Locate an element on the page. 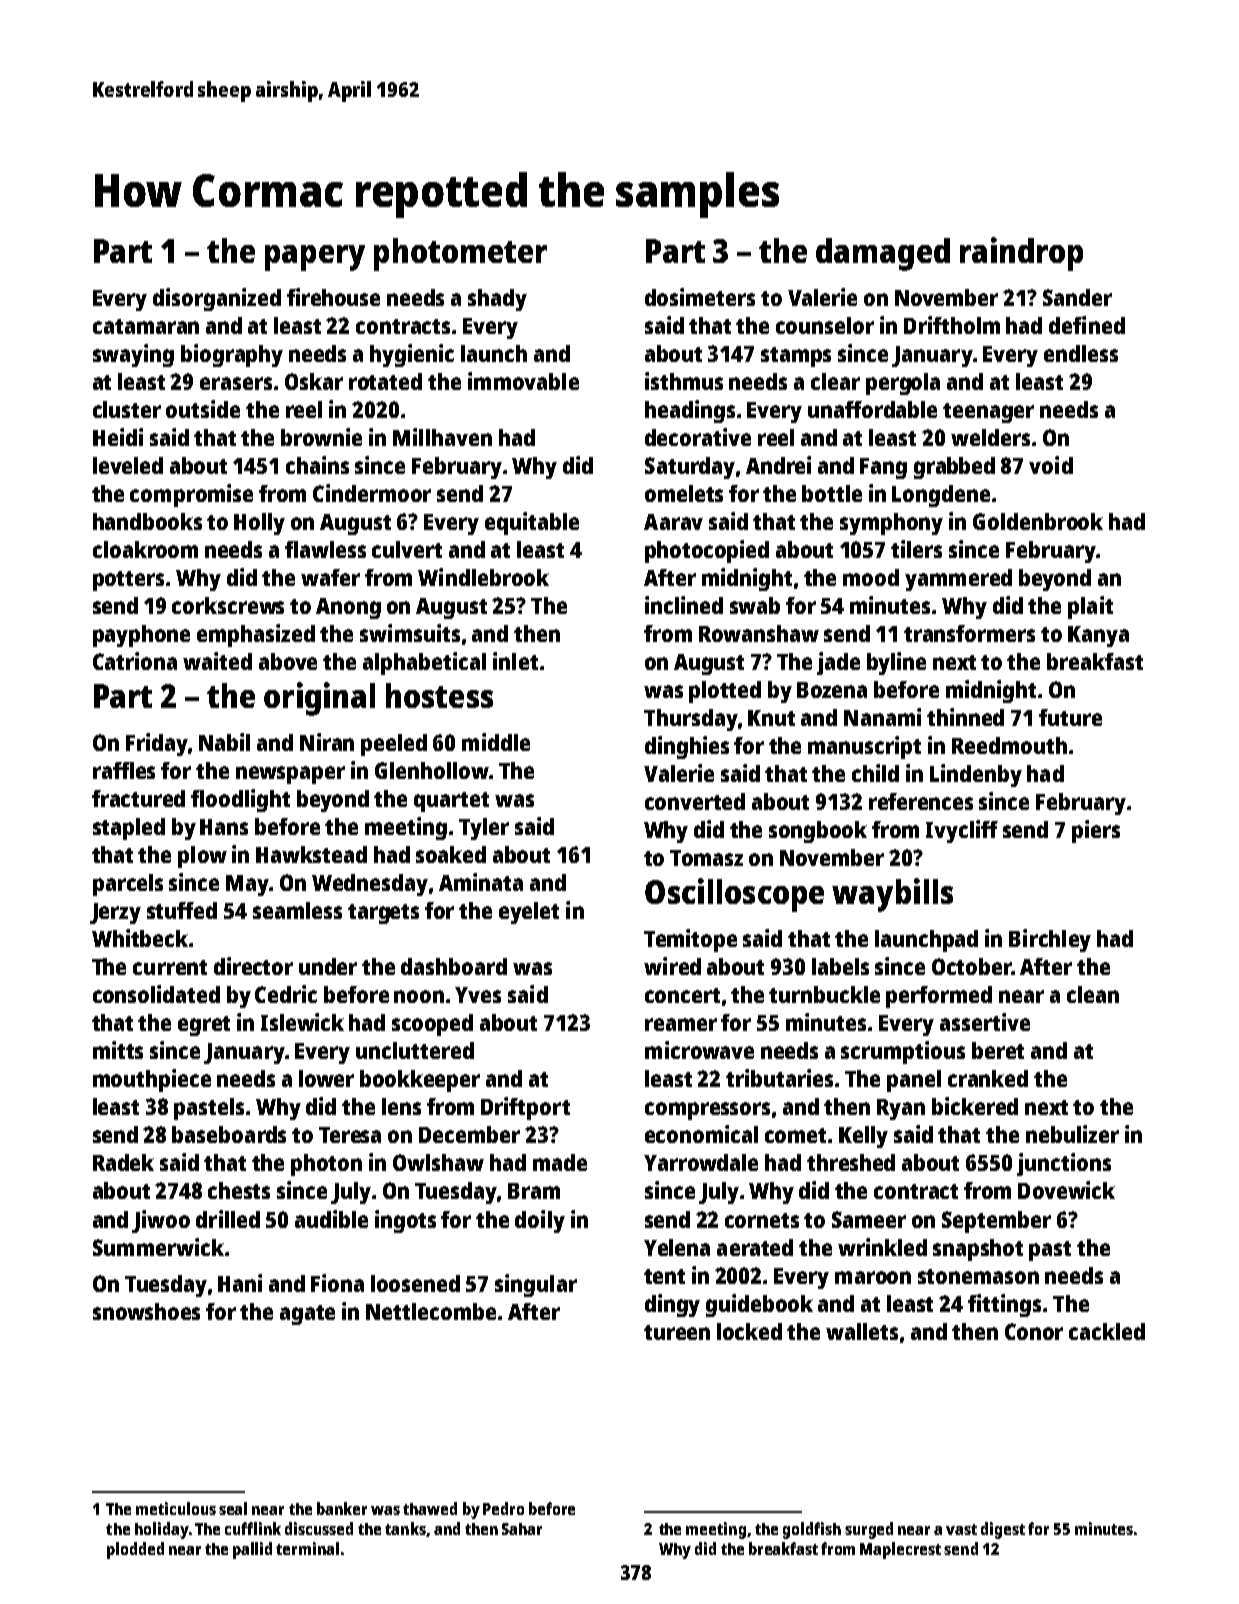 This image has height=1604, width=1239. symphony is located at coordinates (891, 524).
